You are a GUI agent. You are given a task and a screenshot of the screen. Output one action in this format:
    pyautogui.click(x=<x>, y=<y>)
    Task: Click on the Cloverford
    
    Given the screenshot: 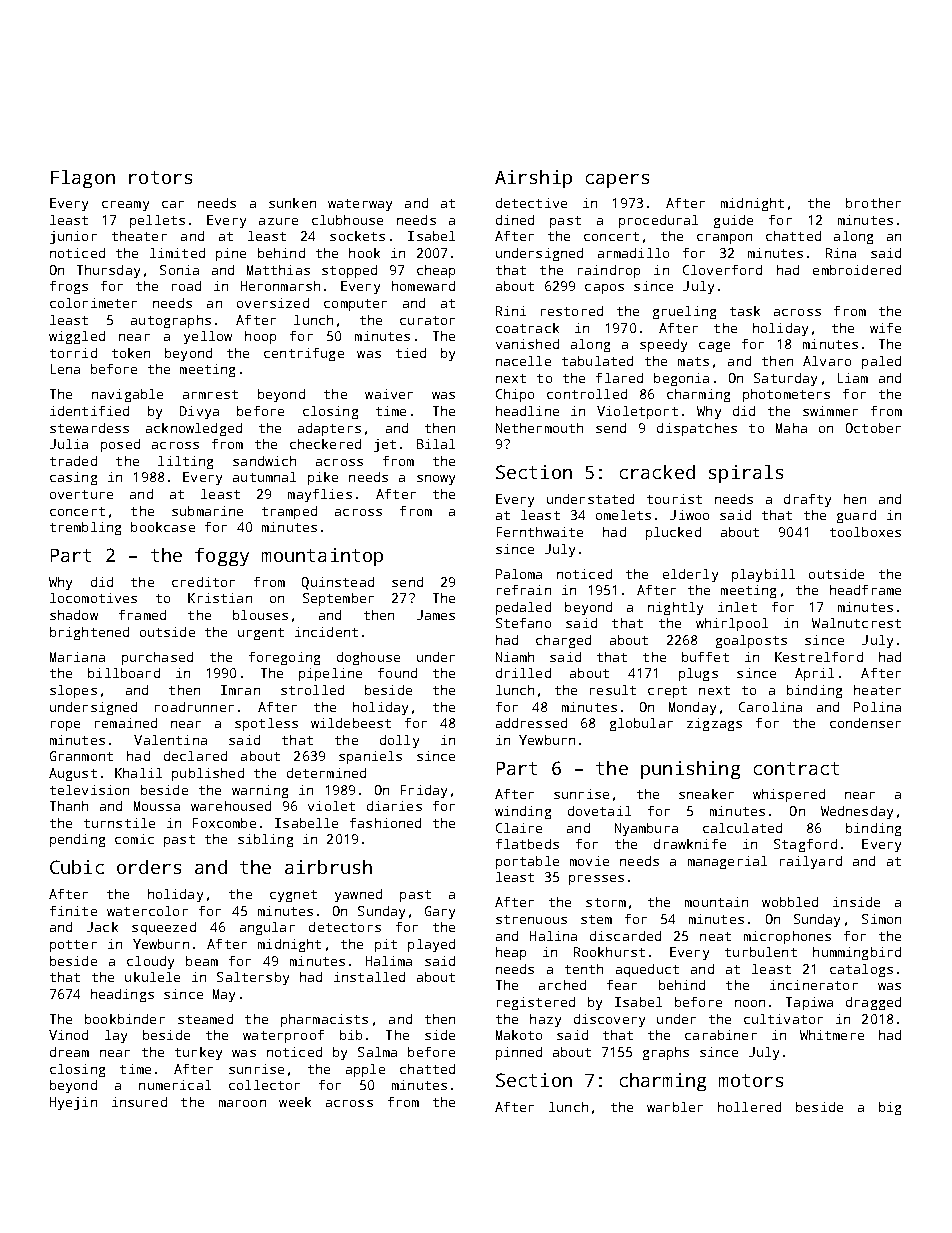 What is the action you would take?
    pyautogui.click(x=722, y=270)
